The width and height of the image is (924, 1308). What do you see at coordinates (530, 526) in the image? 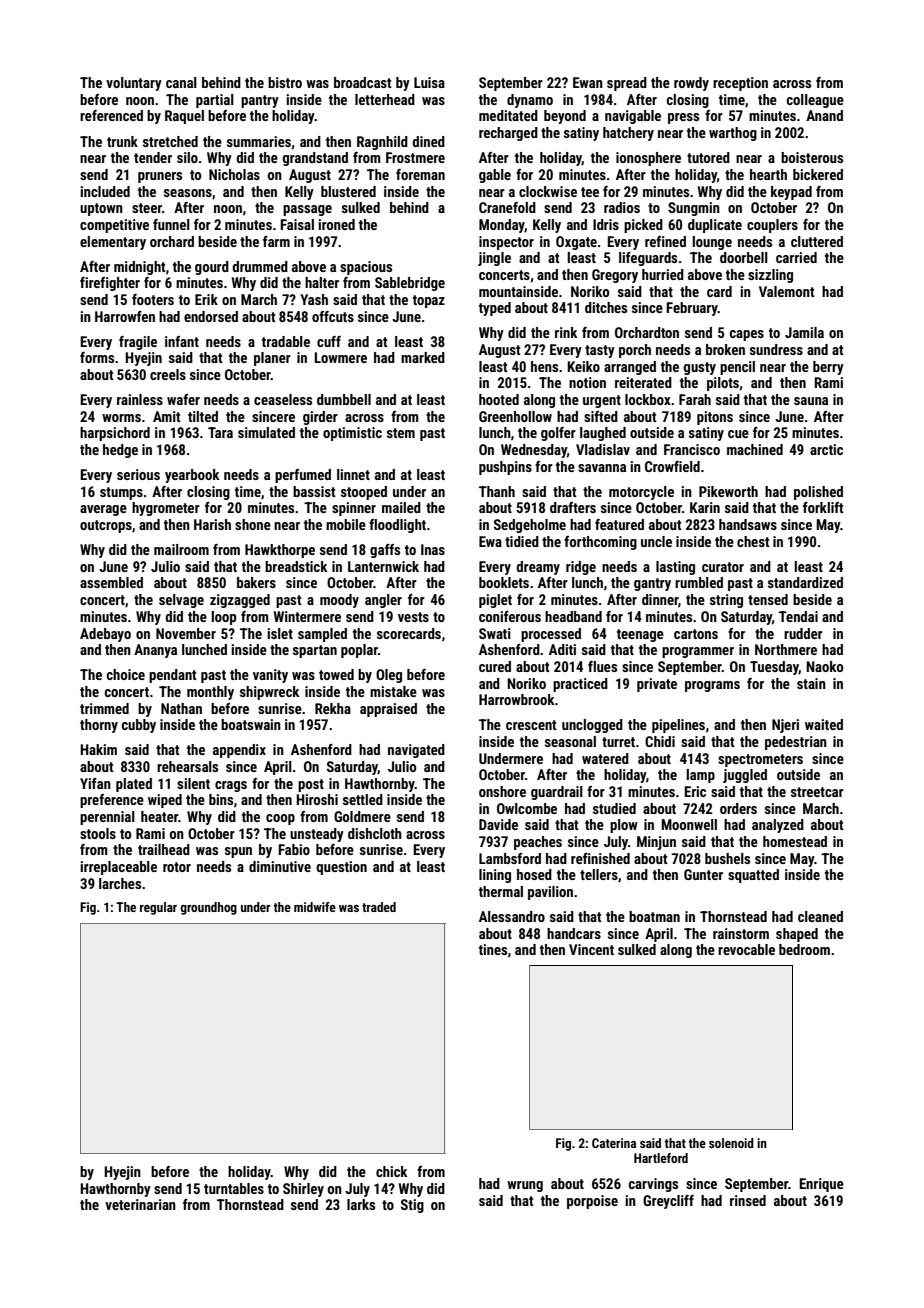
I see `Sedgeholme` at bounding box center [530, 526].
